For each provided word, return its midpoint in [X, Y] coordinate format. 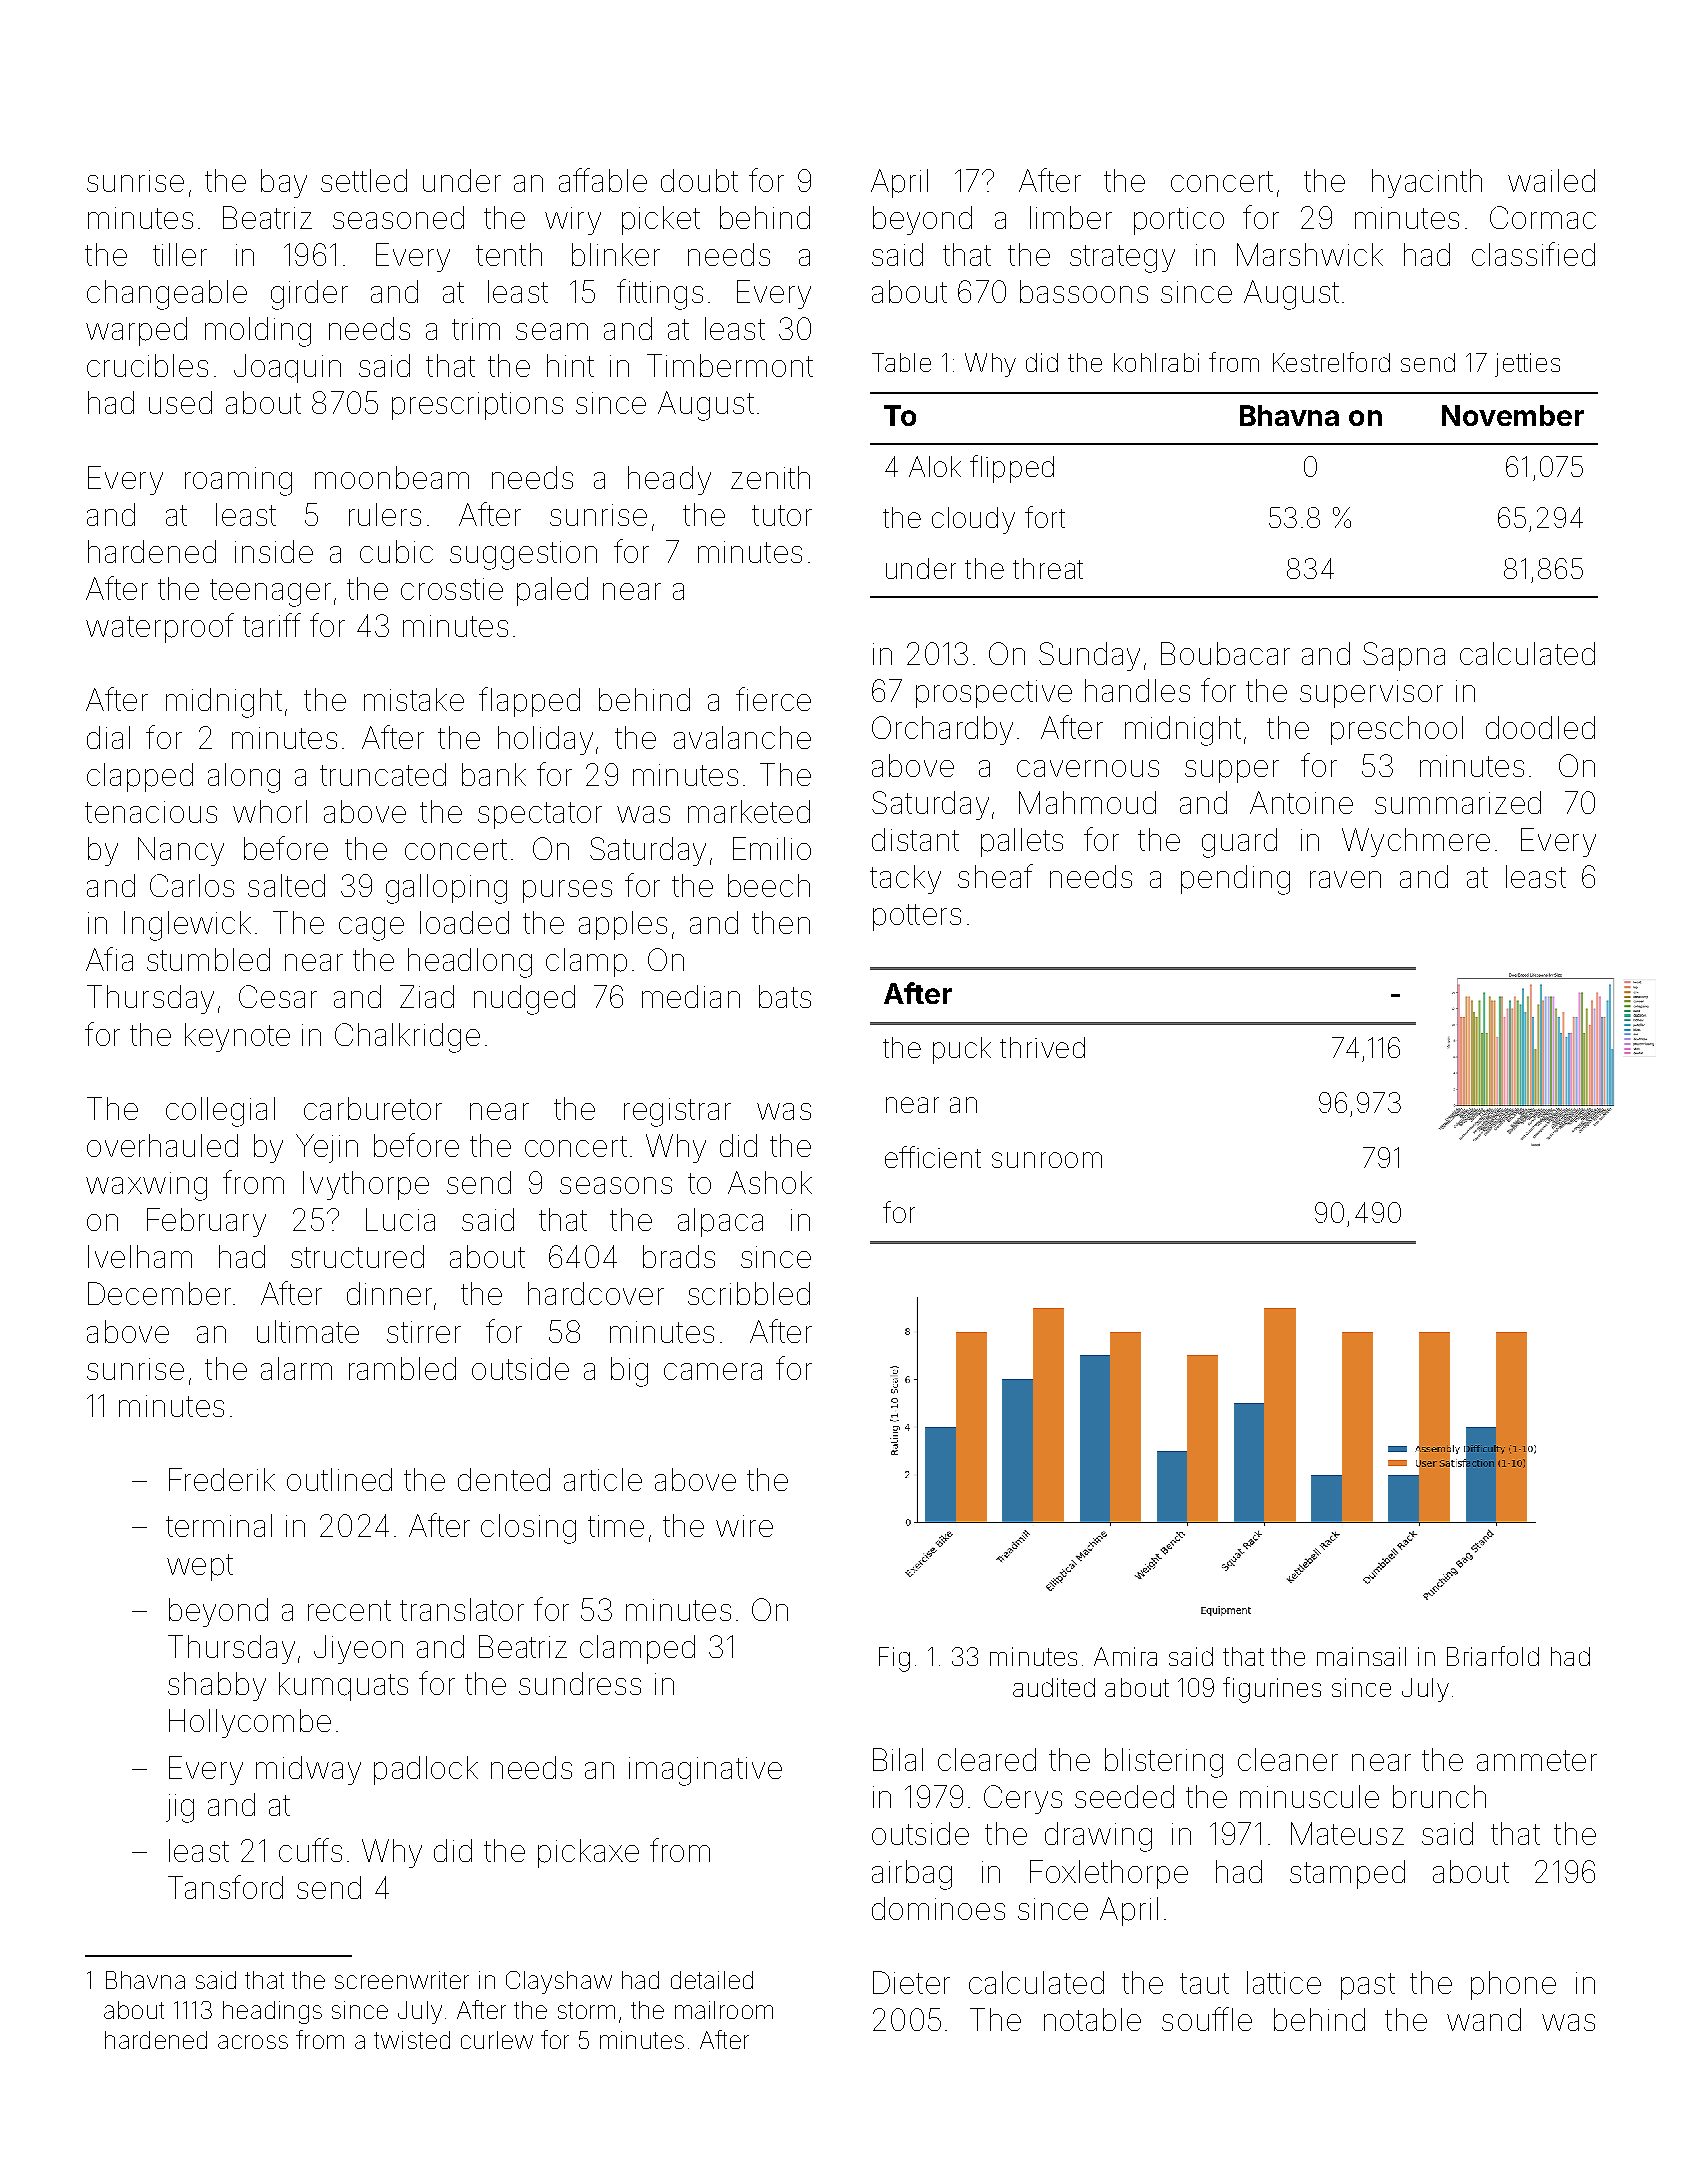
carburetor [373, 1108]
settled [364, 180]
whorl [270, 811]
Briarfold [1493, 1656]
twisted [412, 2040]
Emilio [772, 848]
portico [1179, 221]
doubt [699, 180]
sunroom [1047, 1160]
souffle [1207, 2019]
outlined [339, 1479]
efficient [933, 1157]
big [629, 1372]
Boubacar [1225, 653]
